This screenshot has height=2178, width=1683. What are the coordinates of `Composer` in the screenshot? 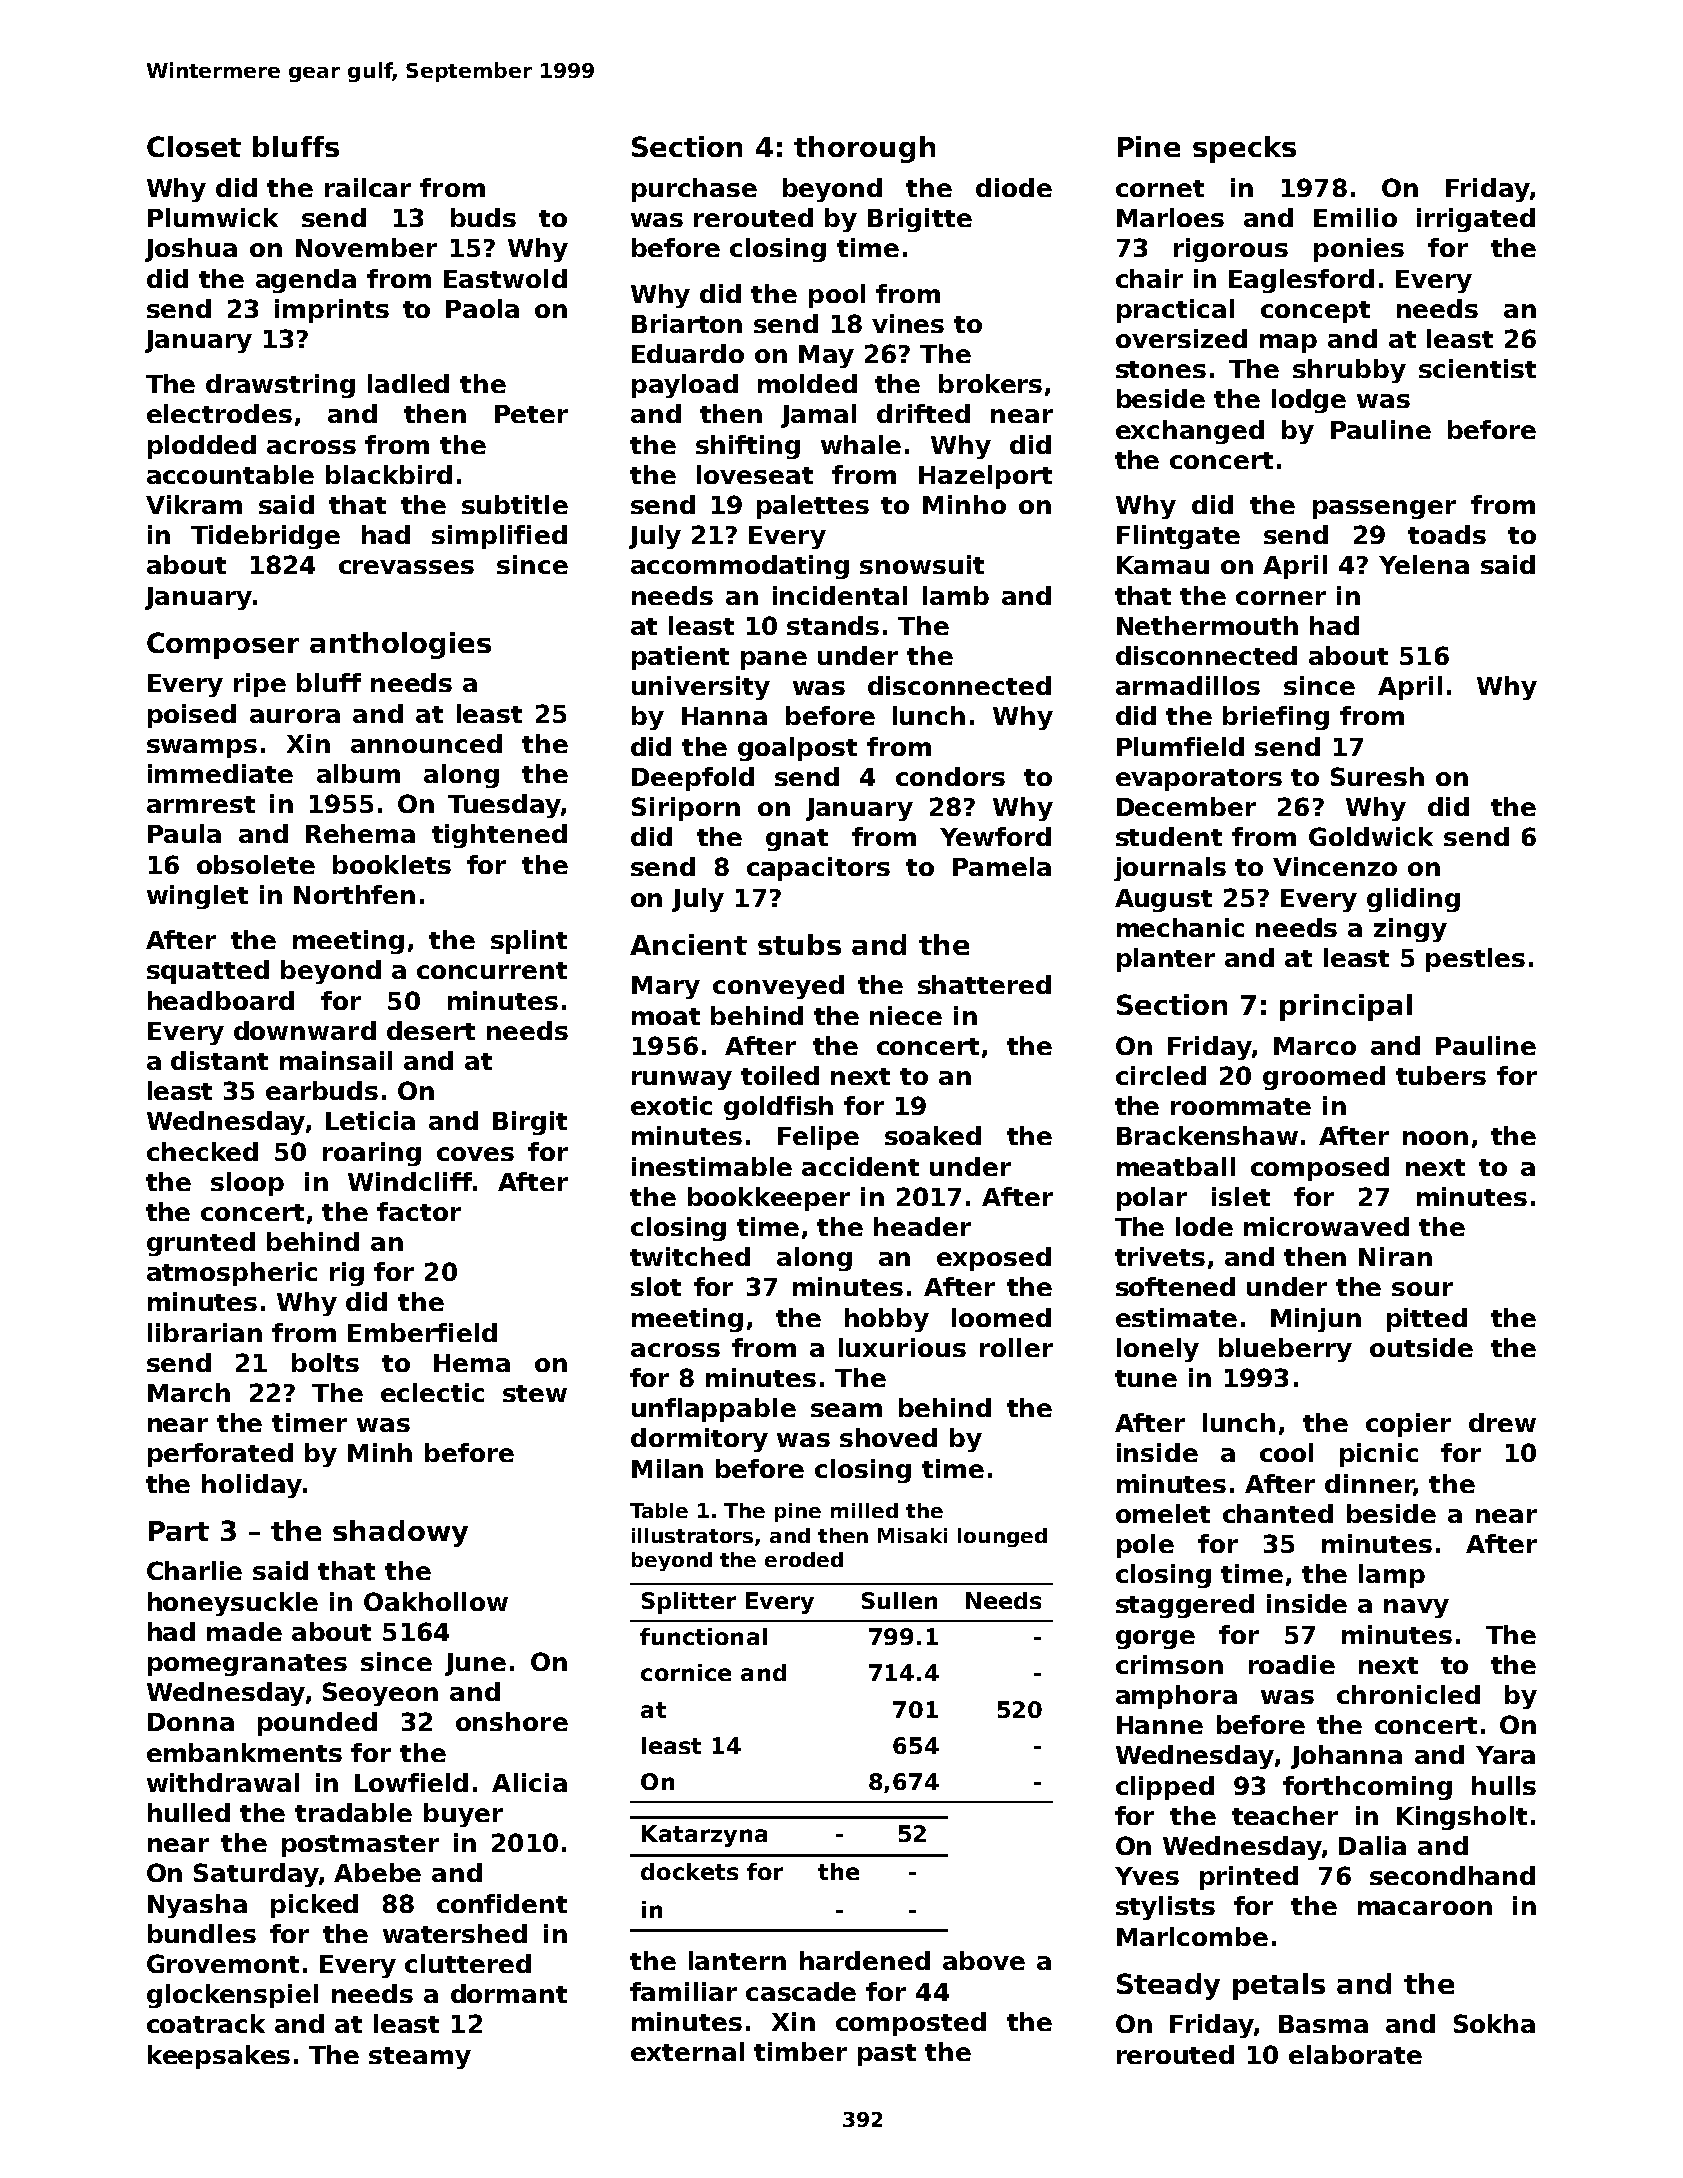 It's located at (223, 645).
